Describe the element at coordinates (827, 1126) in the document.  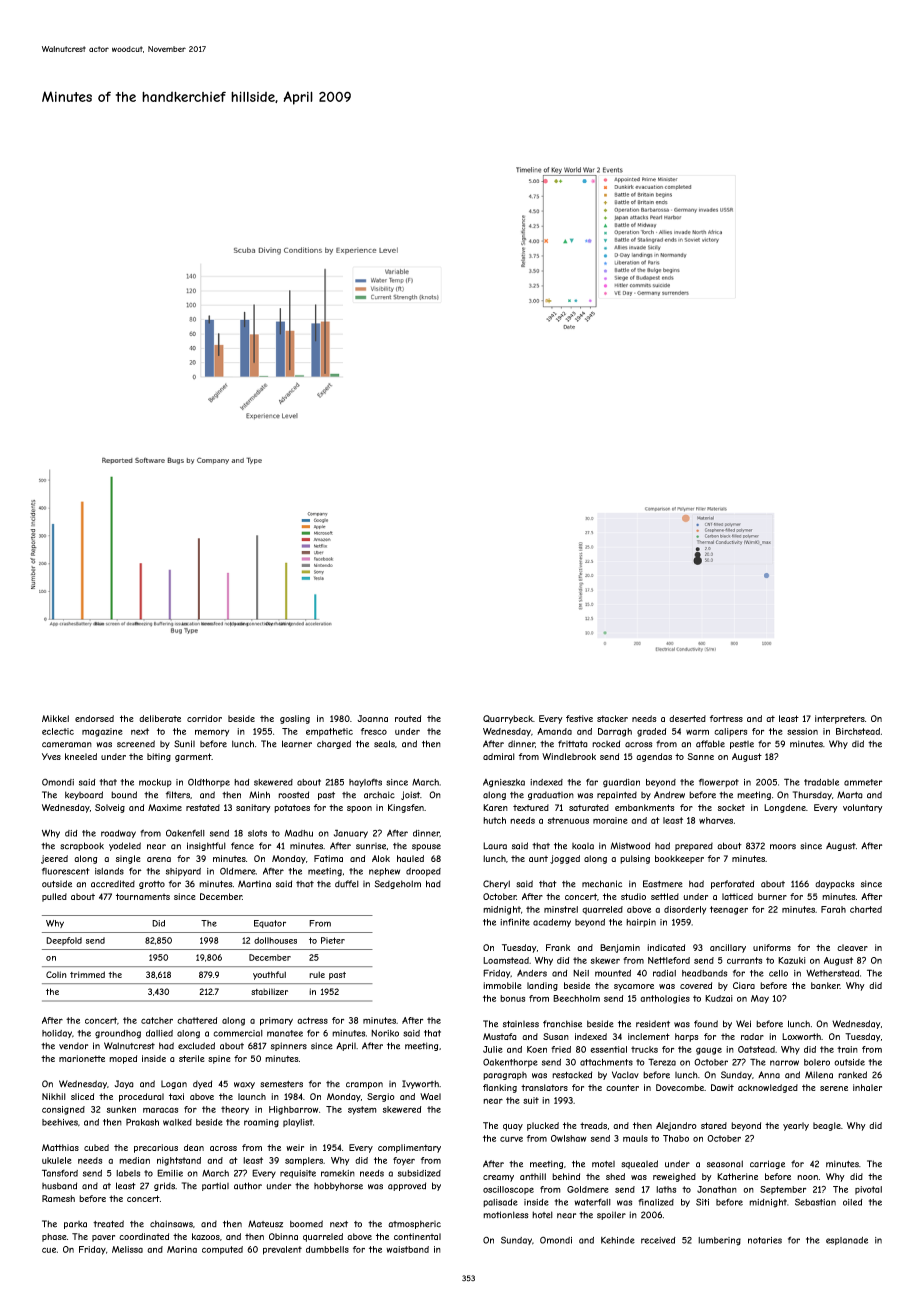
I see `beagle` at that location.
